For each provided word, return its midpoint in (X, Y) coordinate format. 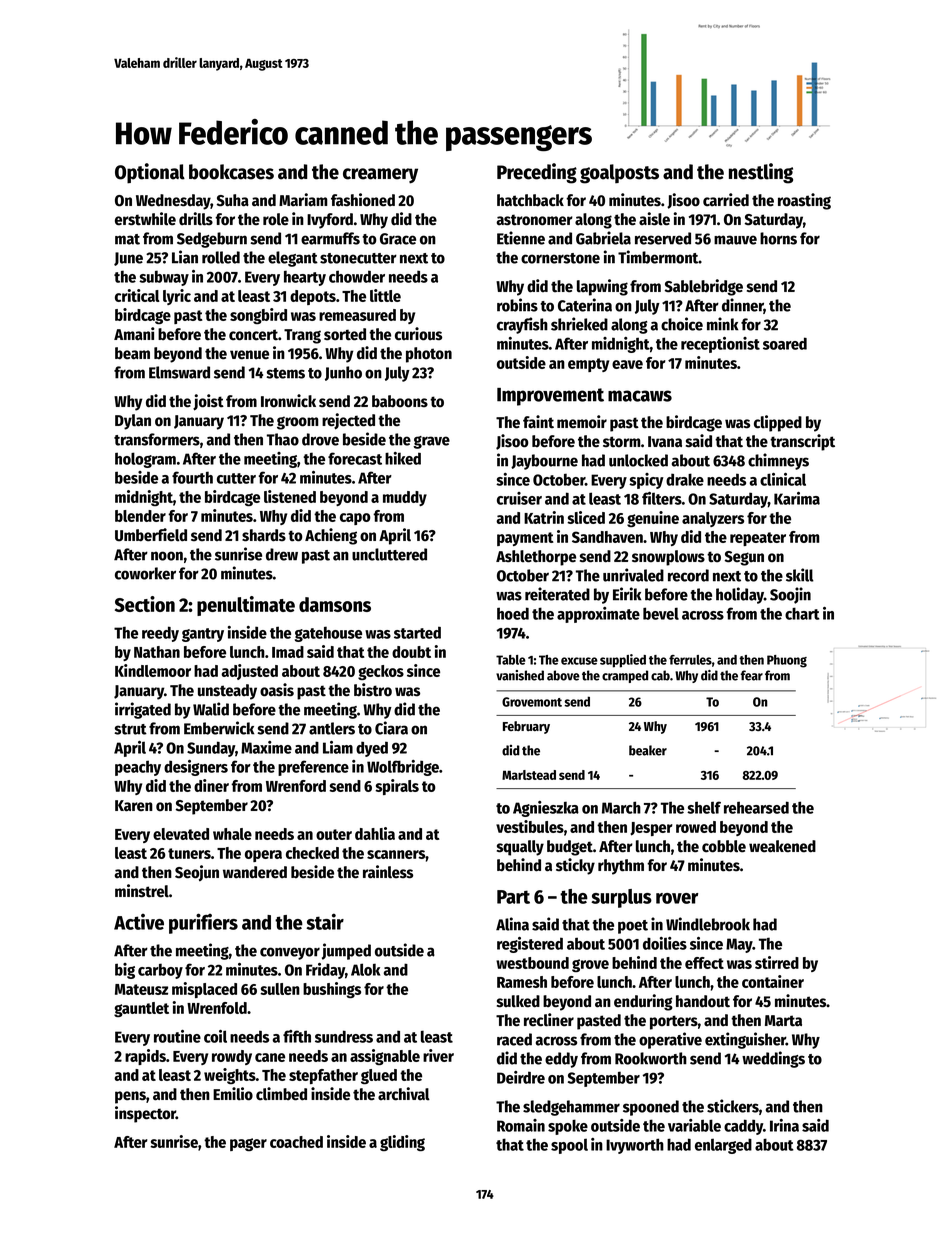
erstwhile (145, 219)
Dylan (133, 422)
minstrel (142, 891)
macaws (640, 396)
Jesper (651, 829)
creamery (380, 176)
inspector (145, 1114)
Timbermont (658, 257)
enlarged (723, 1146)
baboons (400, 401)
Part (513, 897)
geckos (381, 672)
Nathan (157, 652)
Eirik (627, 594)
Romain (521, 1125)
